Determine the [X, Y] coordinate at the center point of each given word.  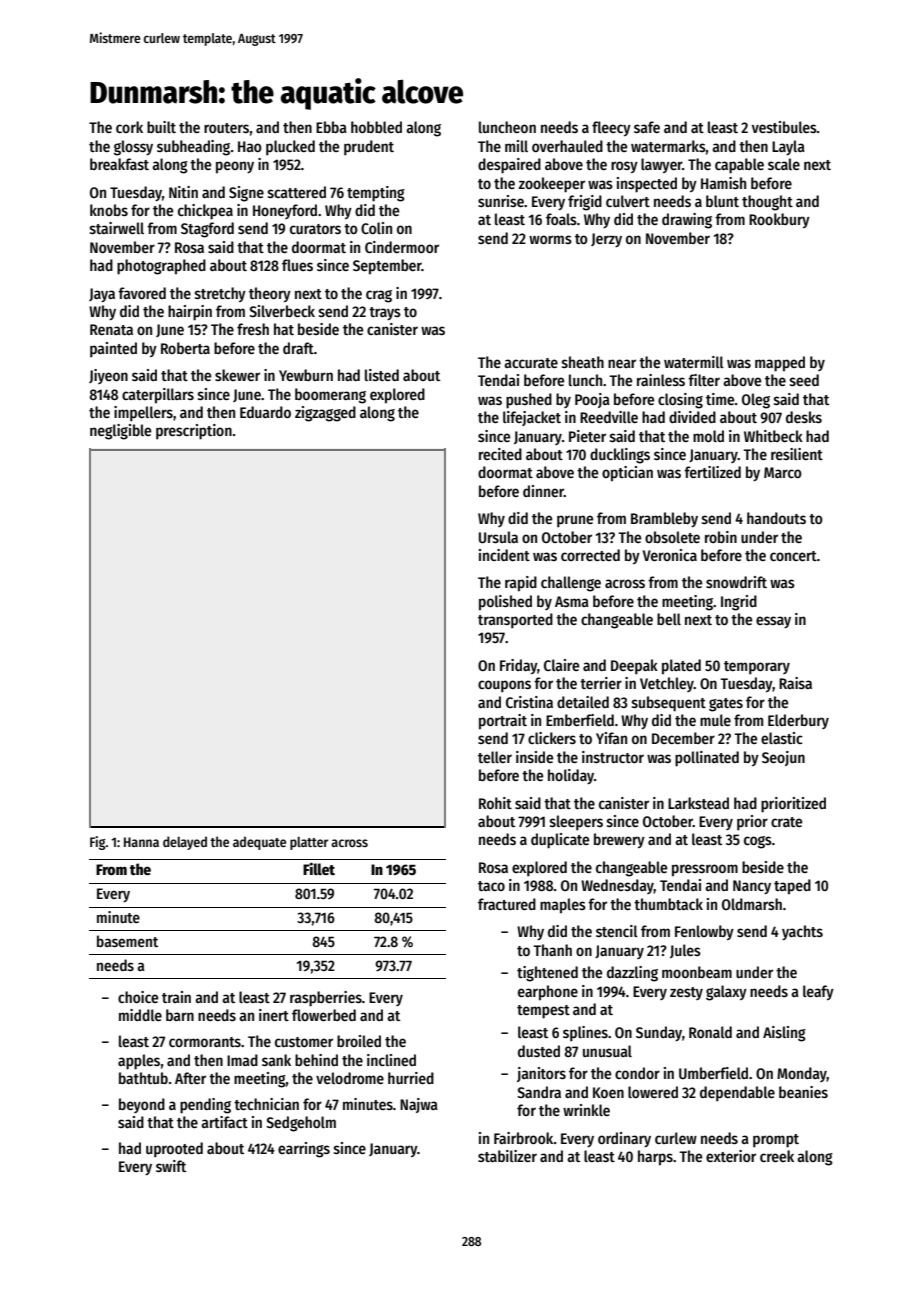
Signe [246, 194]
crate [786, 822]
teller [495, 757]
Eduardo [265, 412]
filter [704, 380]
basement [127, 941]
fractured [507, 904]
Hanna [141, 842]
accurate [531, 363]
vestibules [784, 127]
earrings [304, 1150]
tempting [376, 194]
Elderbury [798, 721]
